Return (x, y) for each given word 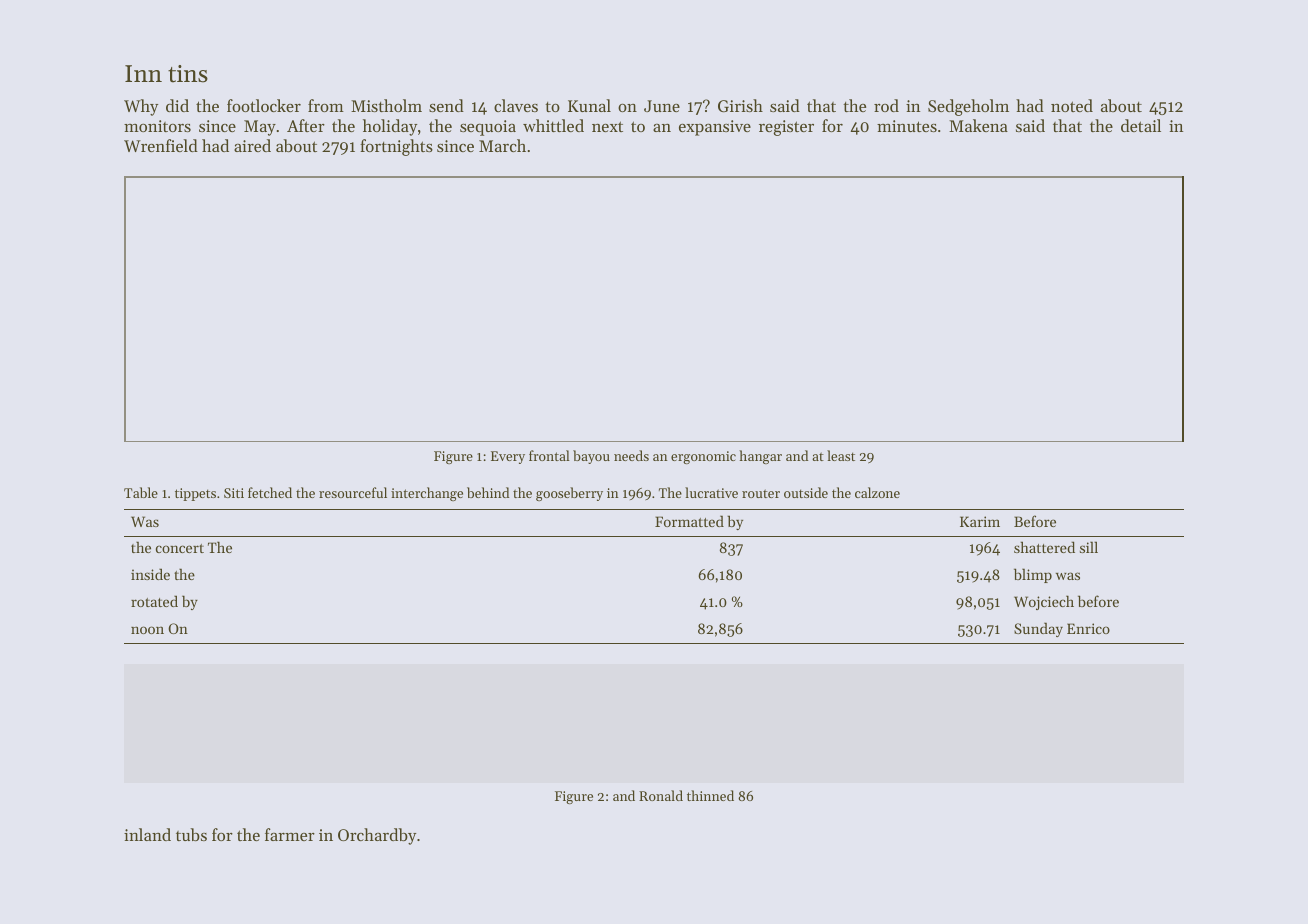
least (841, 455)
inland (147, 834)
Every (508, 457)
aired (252, 145)
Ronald (661, 795)
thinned (710, 795)
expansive (715, 128)
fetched (270, 492)
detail (1141, 125)
